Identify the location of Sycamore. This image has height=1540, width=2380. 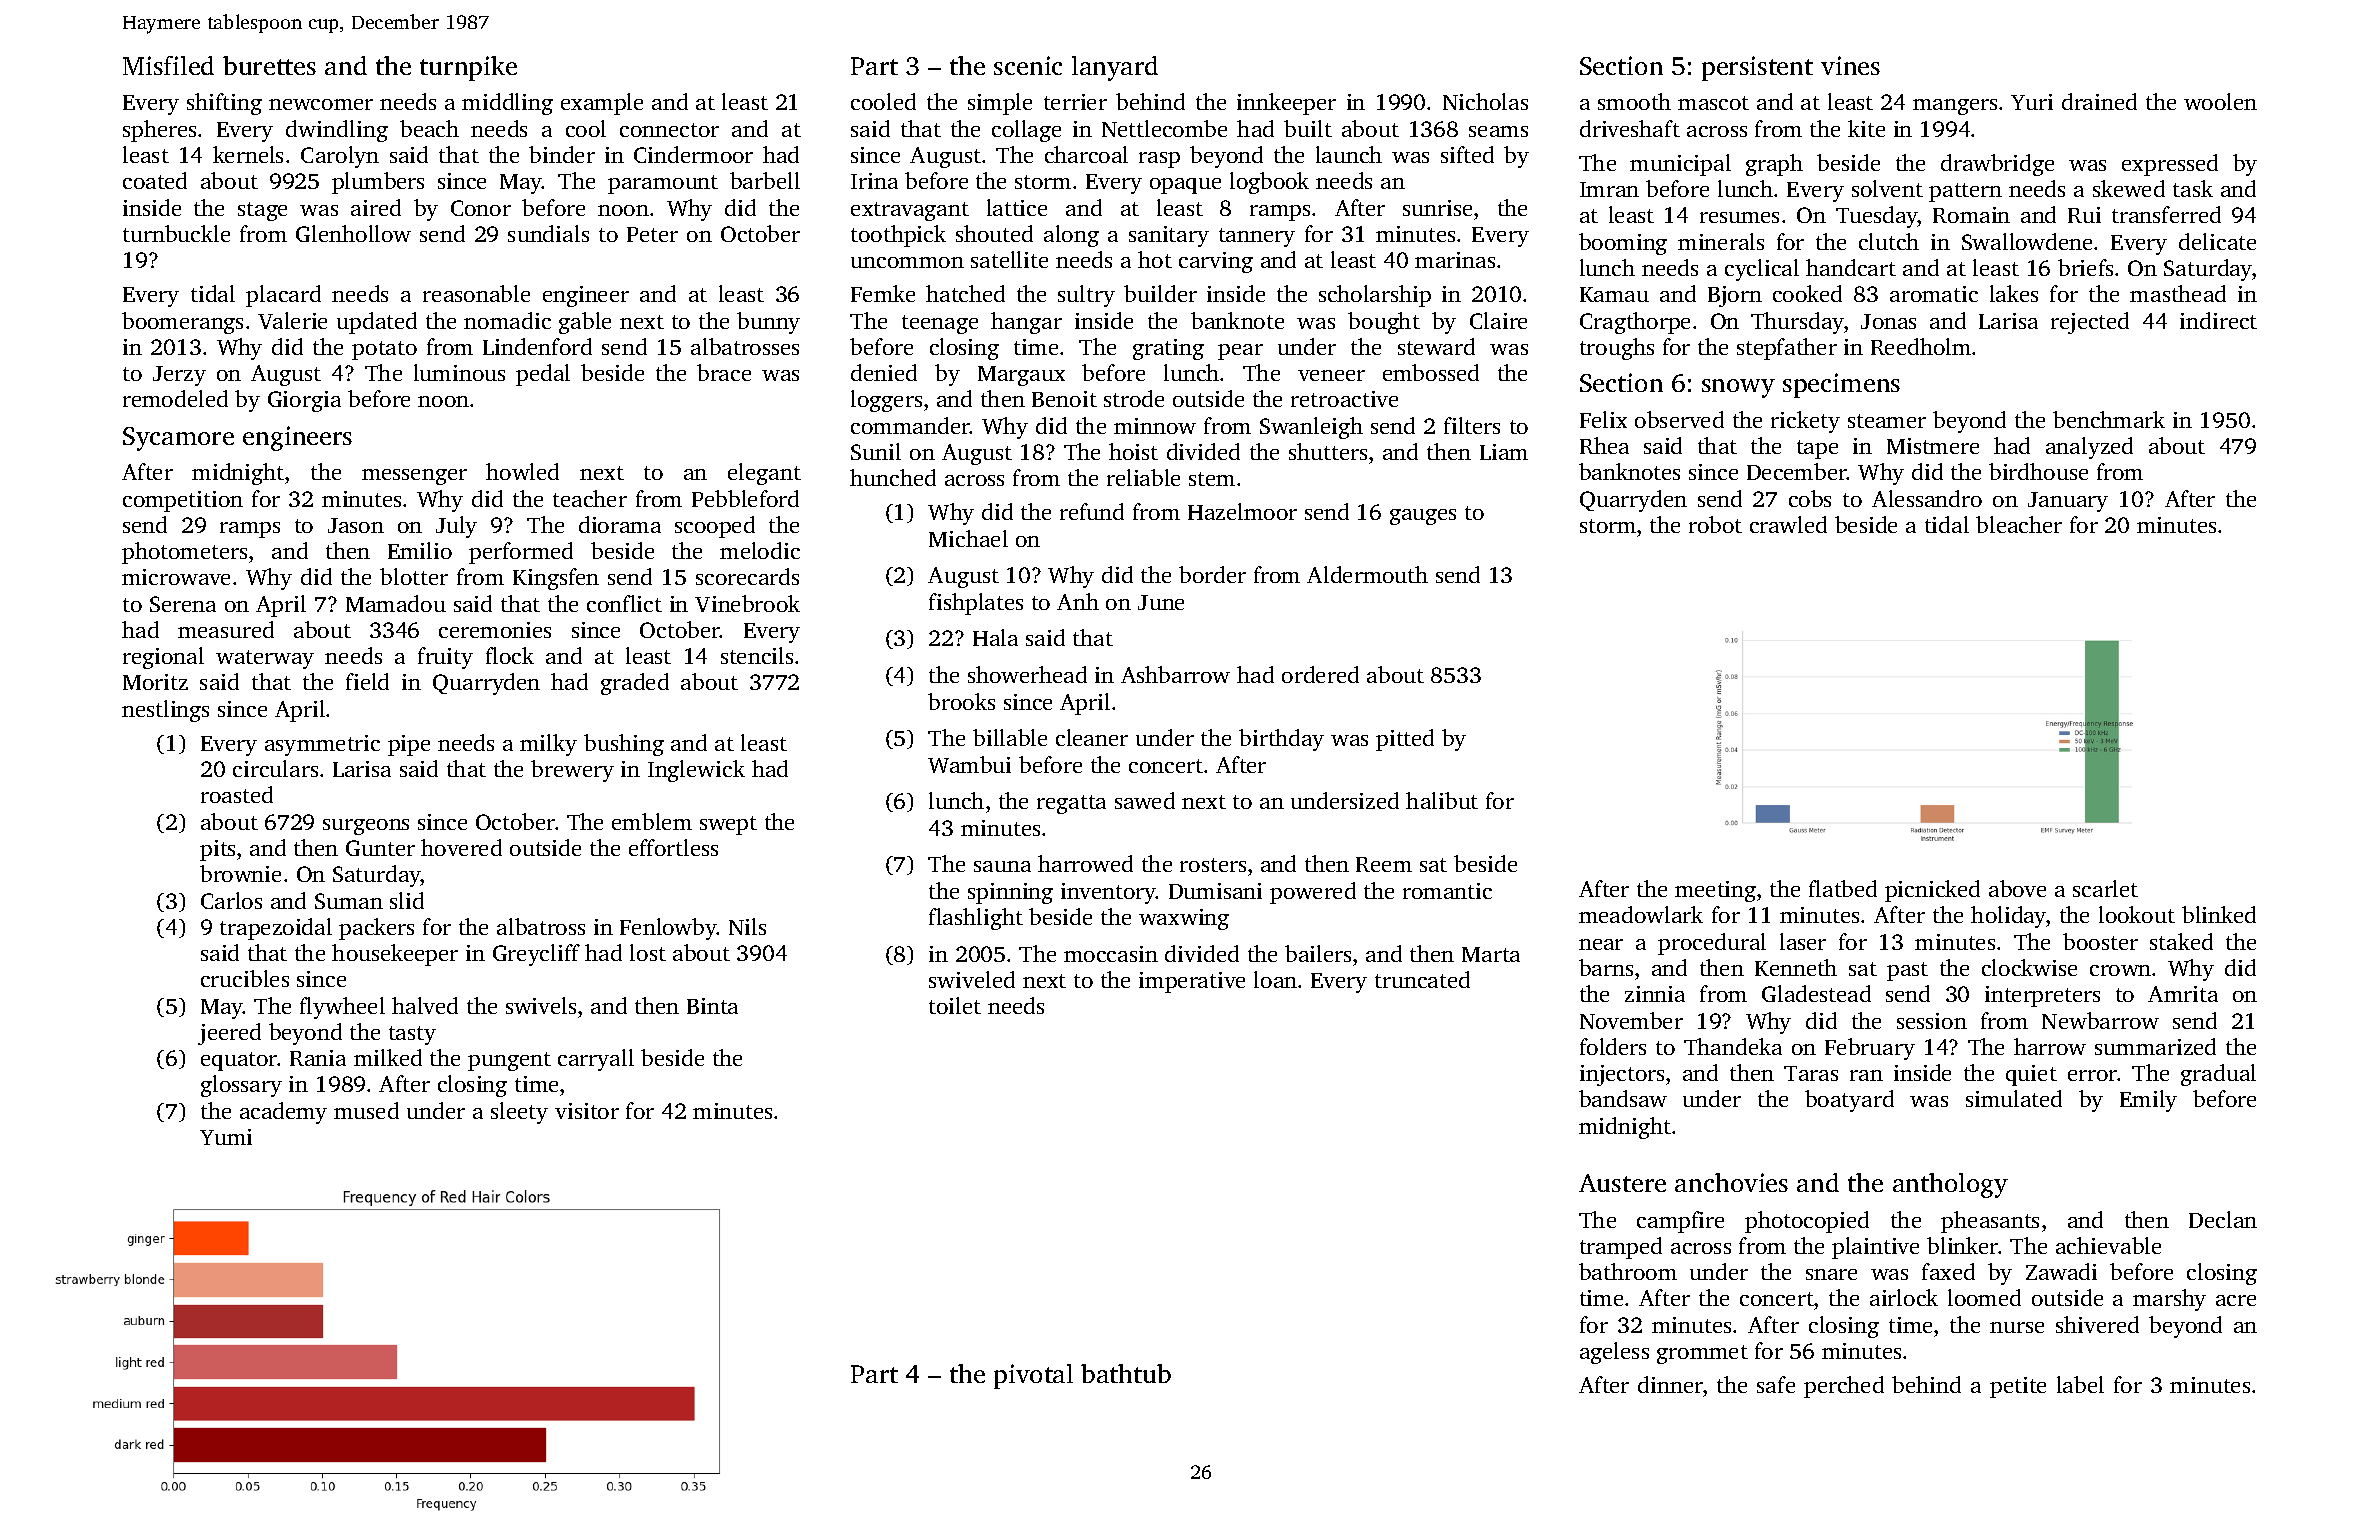
(178, 439).
